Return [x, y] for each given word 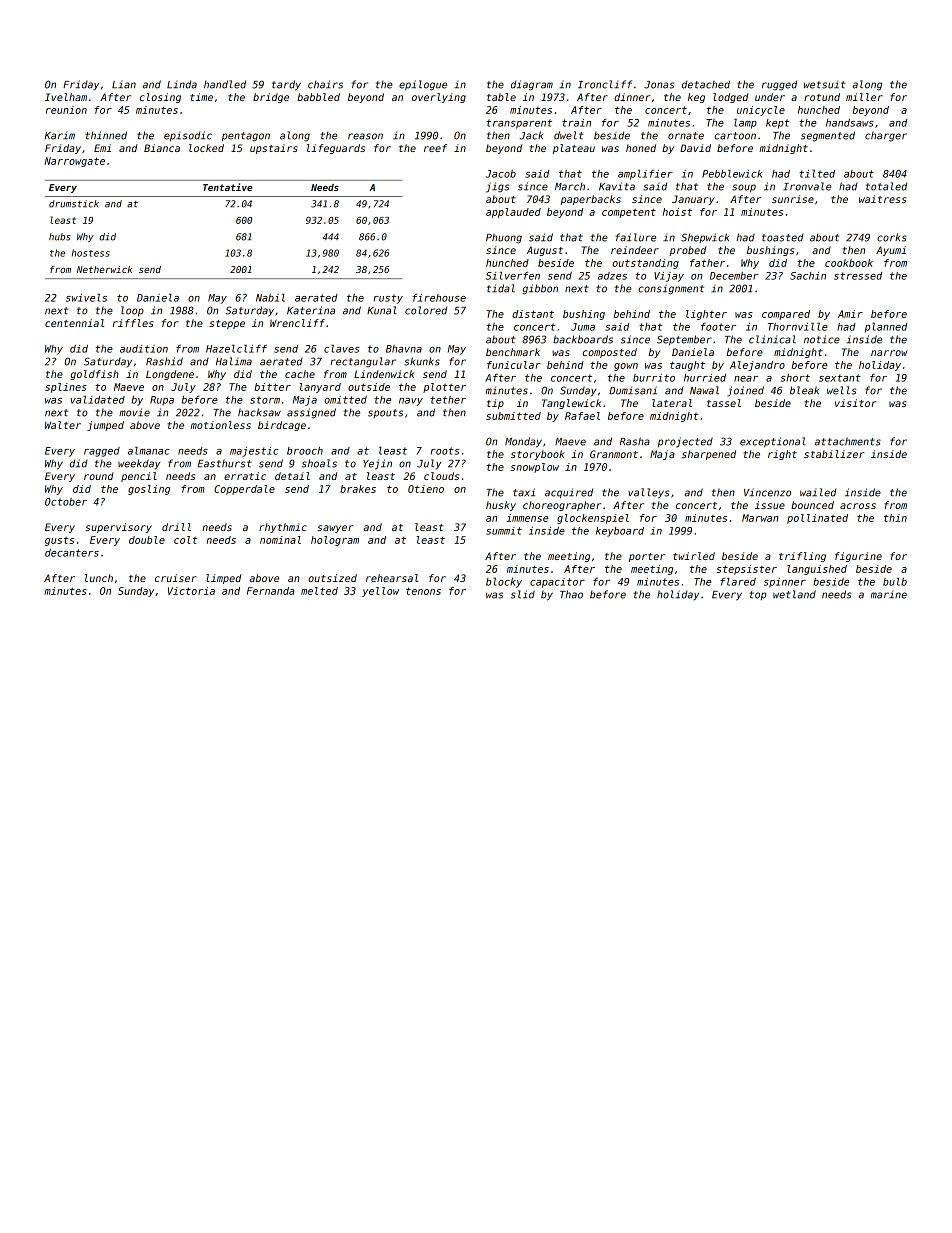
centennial [74, 323]
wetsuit [824, 84]
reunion [66, 110]
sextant [840, 378]
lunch [99, 578]
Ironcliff [605, 84]
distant [533, 314]
